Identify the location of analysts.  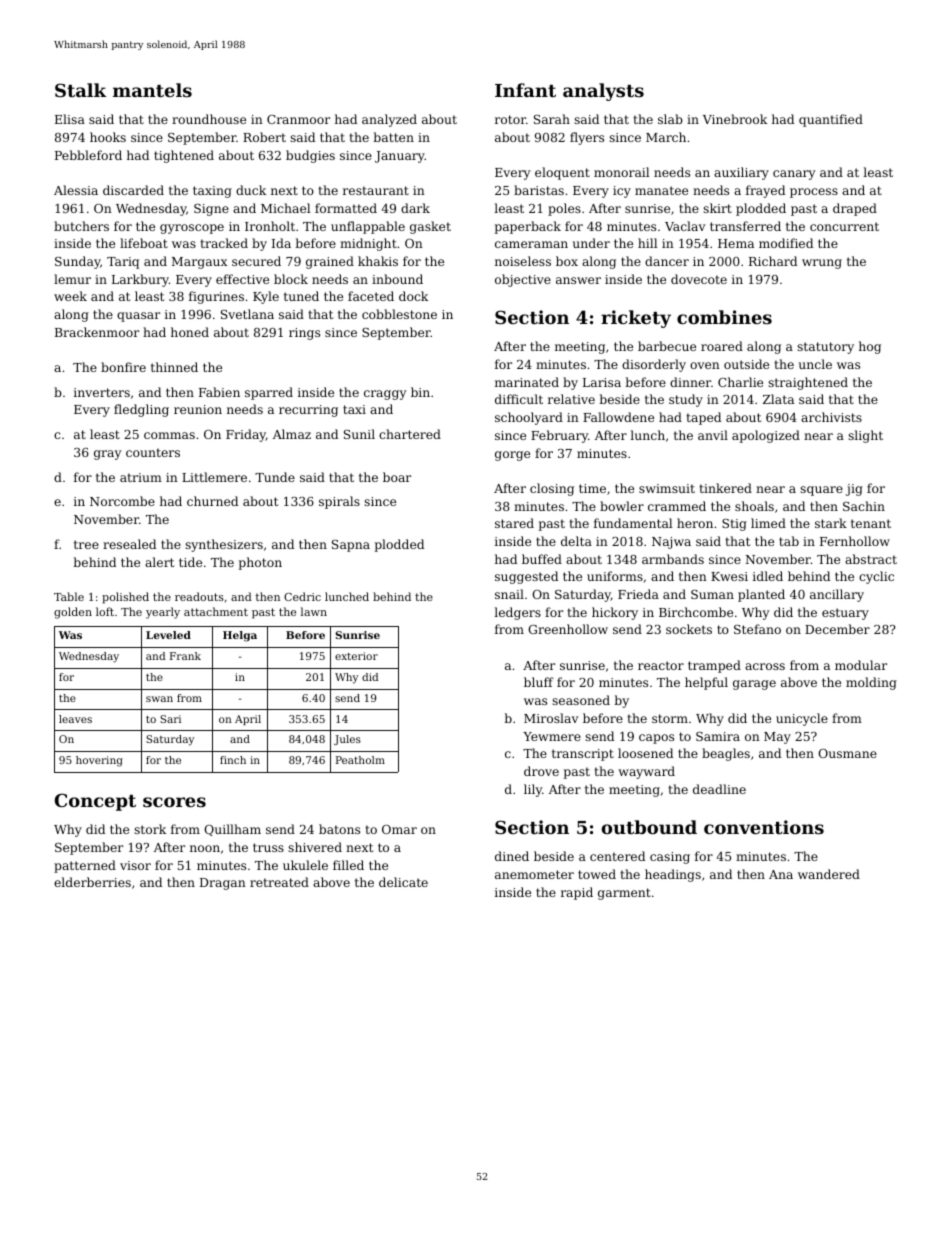
(603, 92).
